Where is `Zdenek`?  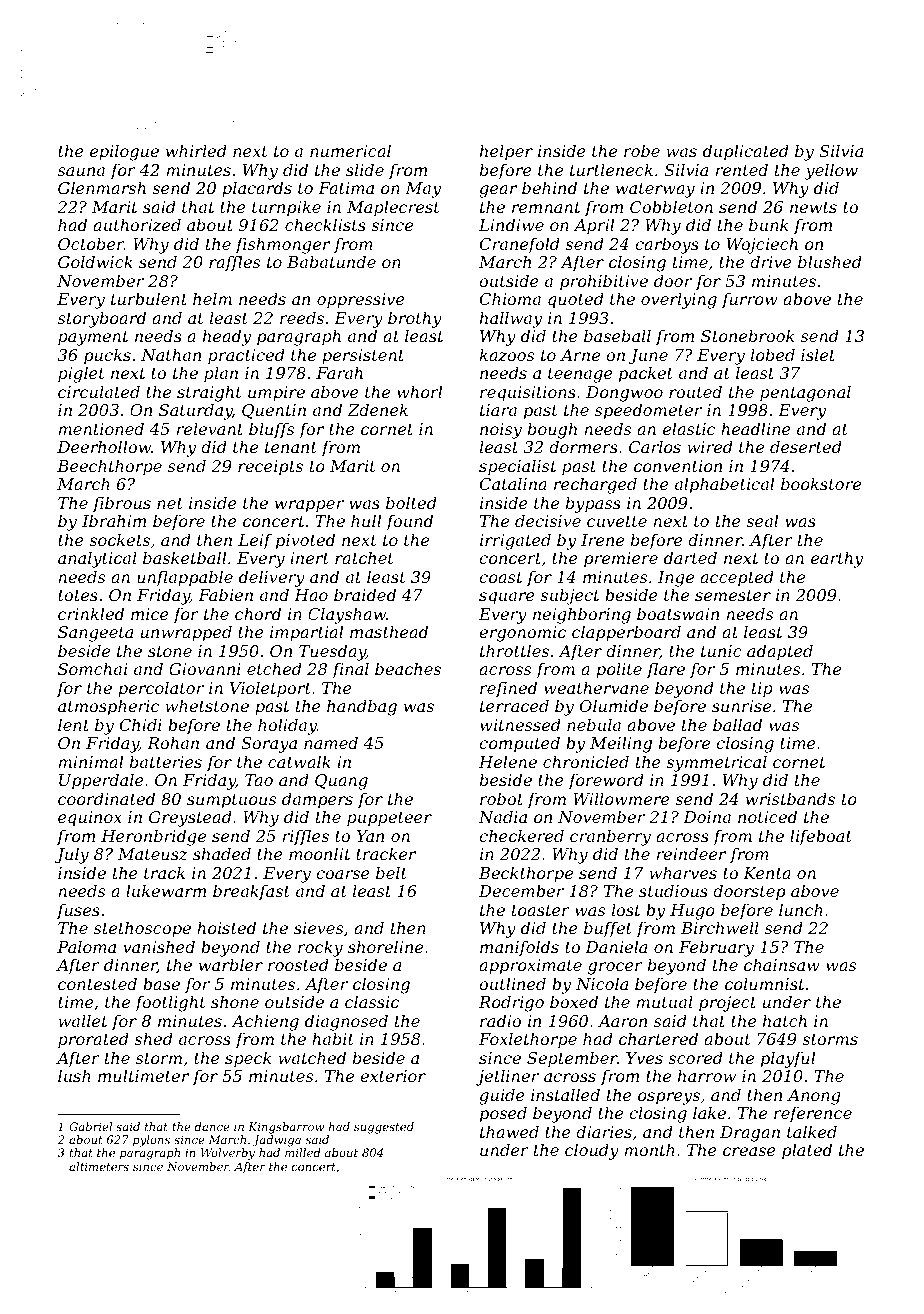 Zdenek is located at coordinates (377, 409).
